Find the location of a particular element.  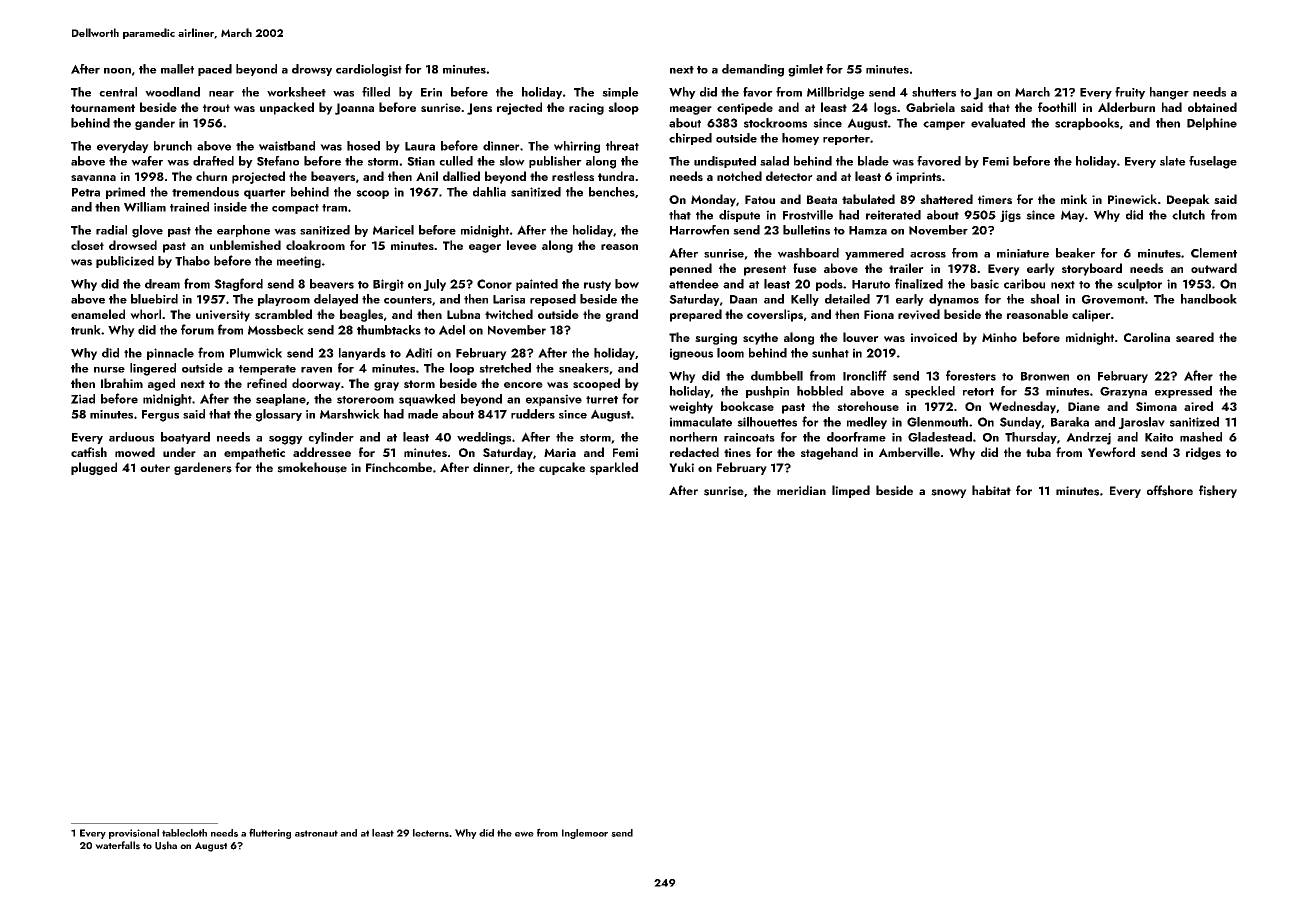

lecterns is located at coordinates (431, 833).
